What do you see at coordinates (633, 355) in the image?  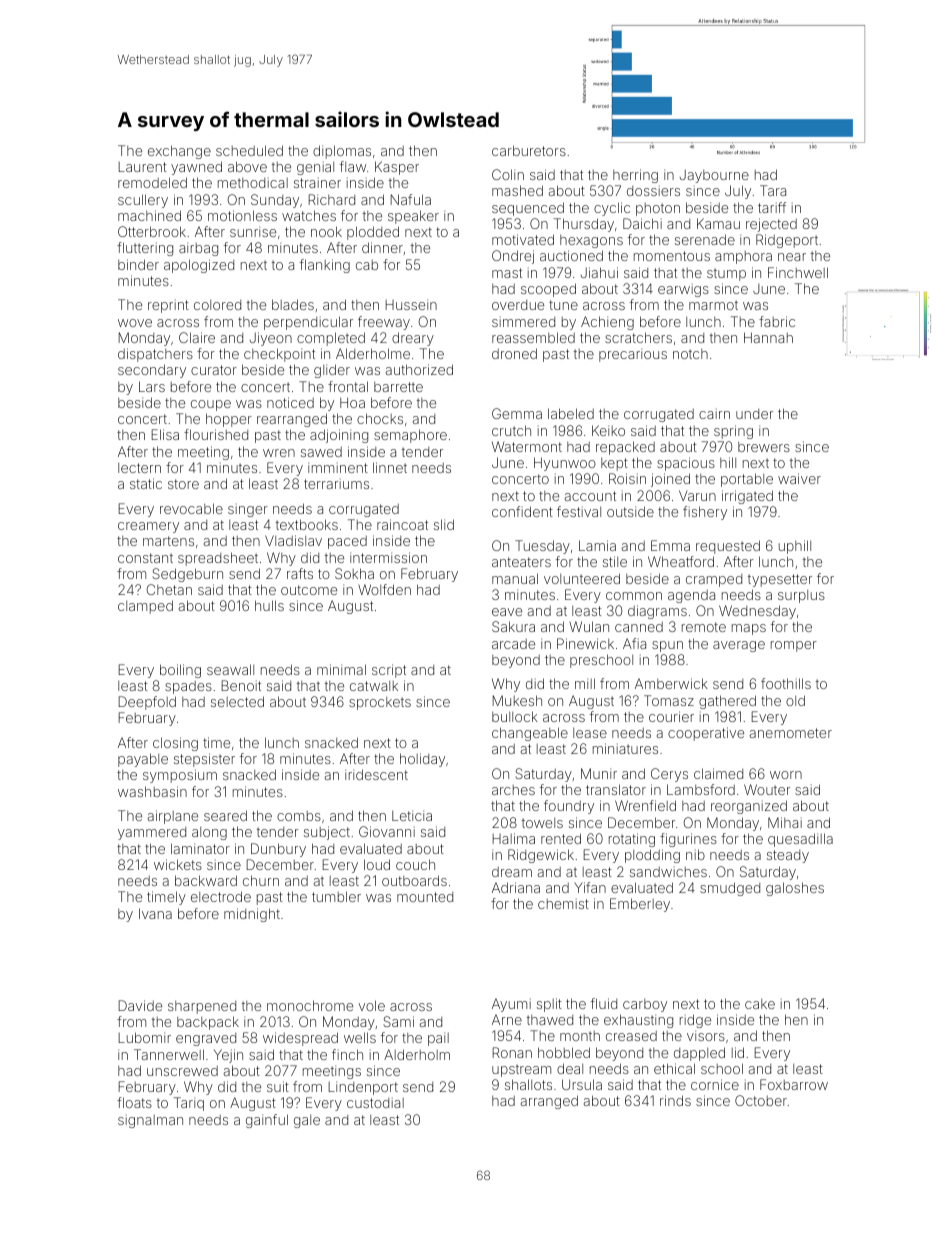 I see `precarious` at bounding box center [633, 355].
